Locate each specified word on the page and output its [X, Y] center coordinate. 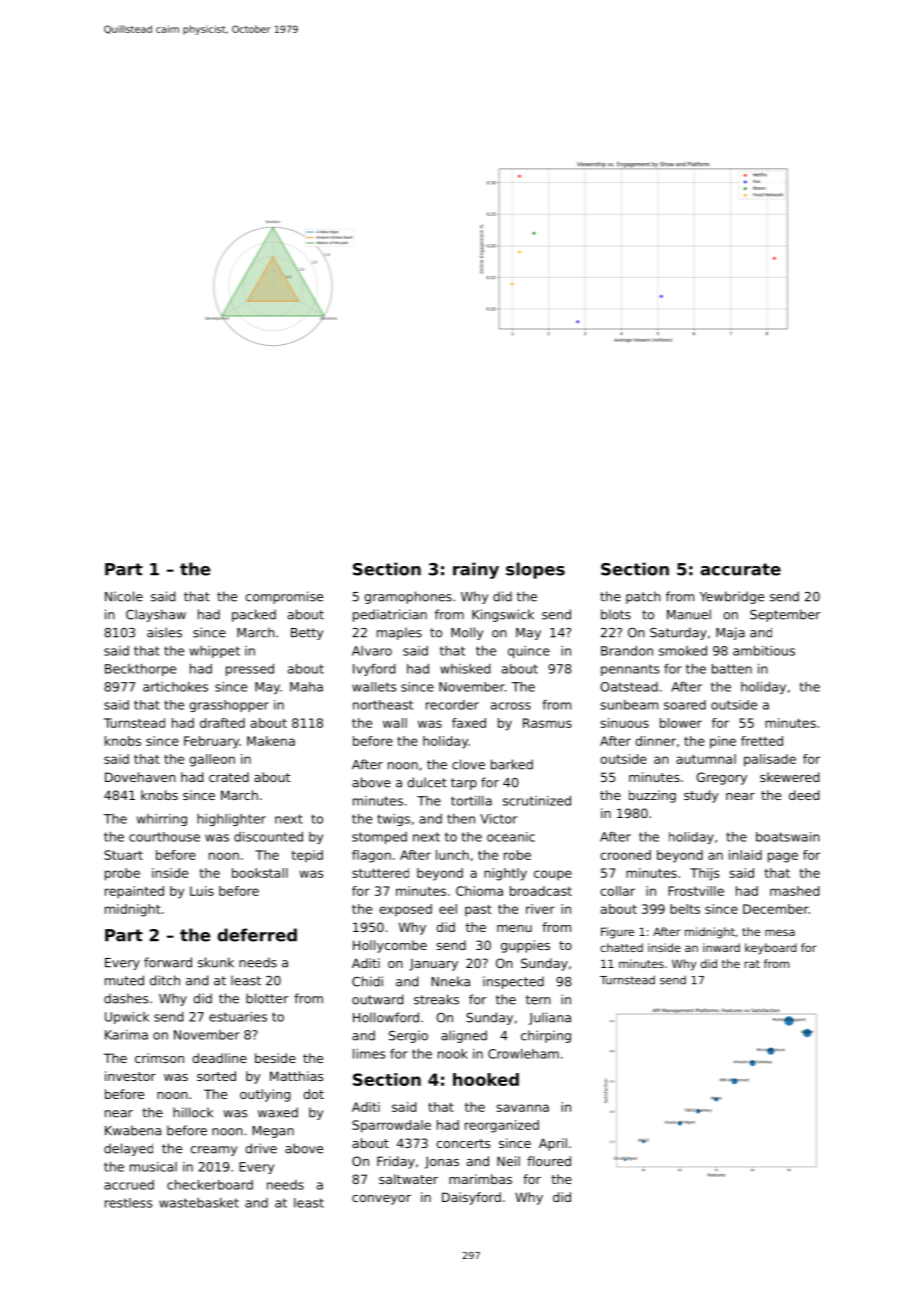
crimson [159, 1058]
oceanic [511, 837]
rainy [476, 570]
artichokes [175, 687]
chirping [546, 1036]
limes [369, 1054]
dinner [655, 741]
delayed [128, 1149]
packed [254, 615]
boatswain [788, 837]
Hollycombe [390, 946]
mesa [780, 932]
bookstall [260, 873]
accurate [741, 569]
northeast [383, 705]
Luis [202, 891]
